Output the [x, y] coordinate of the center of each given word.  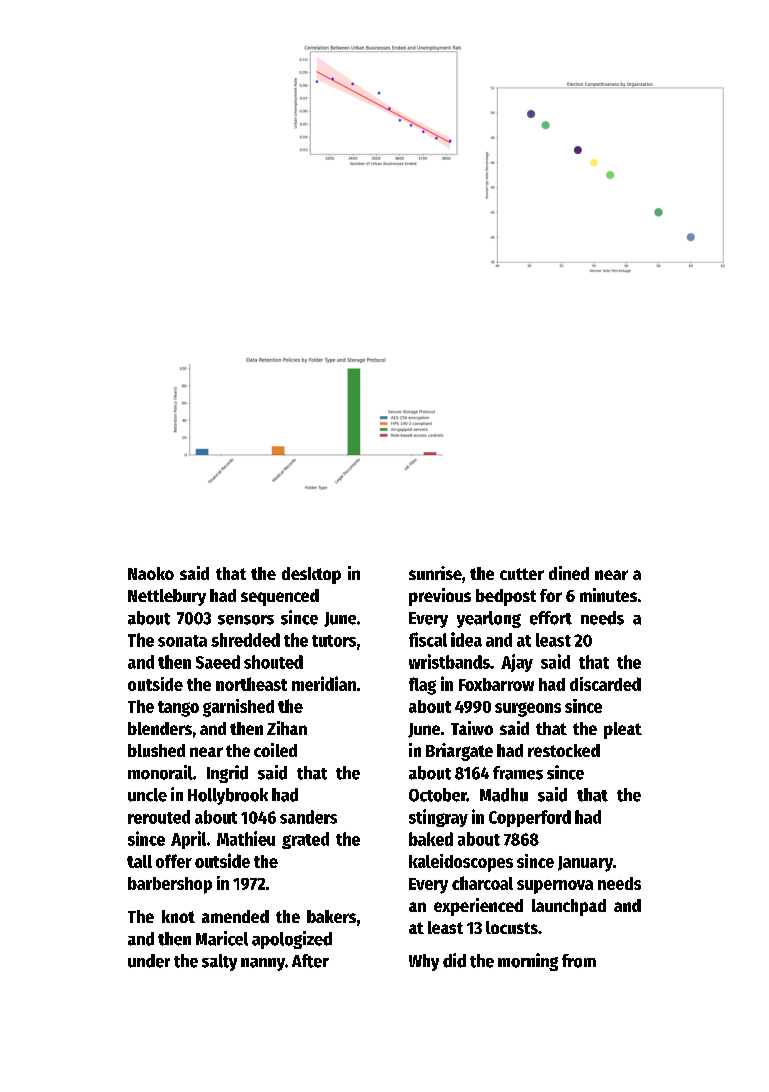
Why [424, 962]
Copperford [530, 818]
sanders [308, 817]
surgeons [528, 709]
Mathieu [246, 838]
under [149, 961]
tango [178, 709]
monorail [160, 772]
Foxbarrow [496, 684]
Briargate [459, 752]
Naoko [151, 573]
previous [440, 597]
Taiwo [472, 728]
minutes [608, 595]
